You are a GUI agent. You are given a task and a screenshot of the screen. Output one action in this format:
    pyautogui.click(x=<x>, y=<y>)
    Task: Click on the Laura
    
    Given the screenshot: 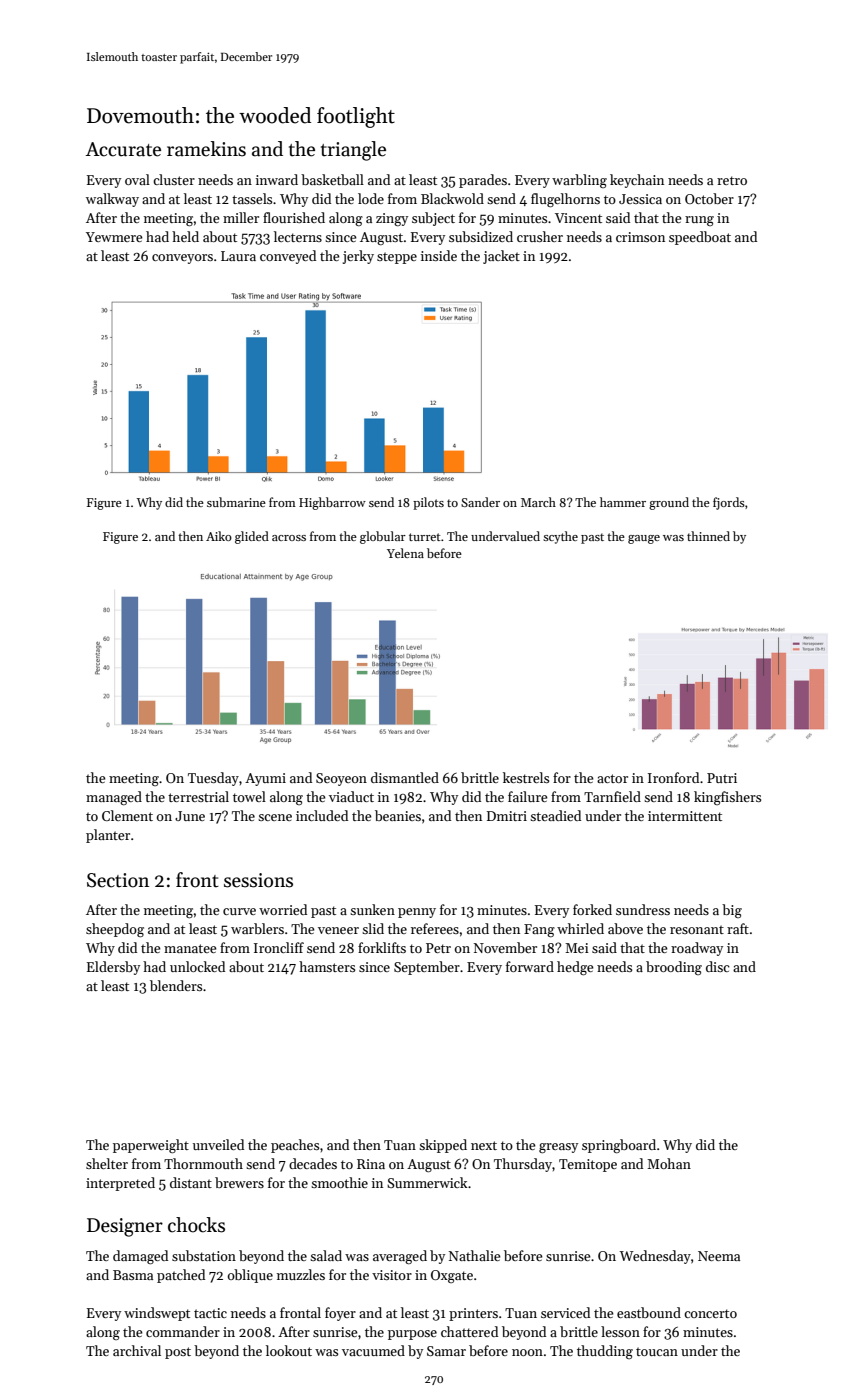 What is the action you would take?
    pyautogui.click(x=238, y=256)
